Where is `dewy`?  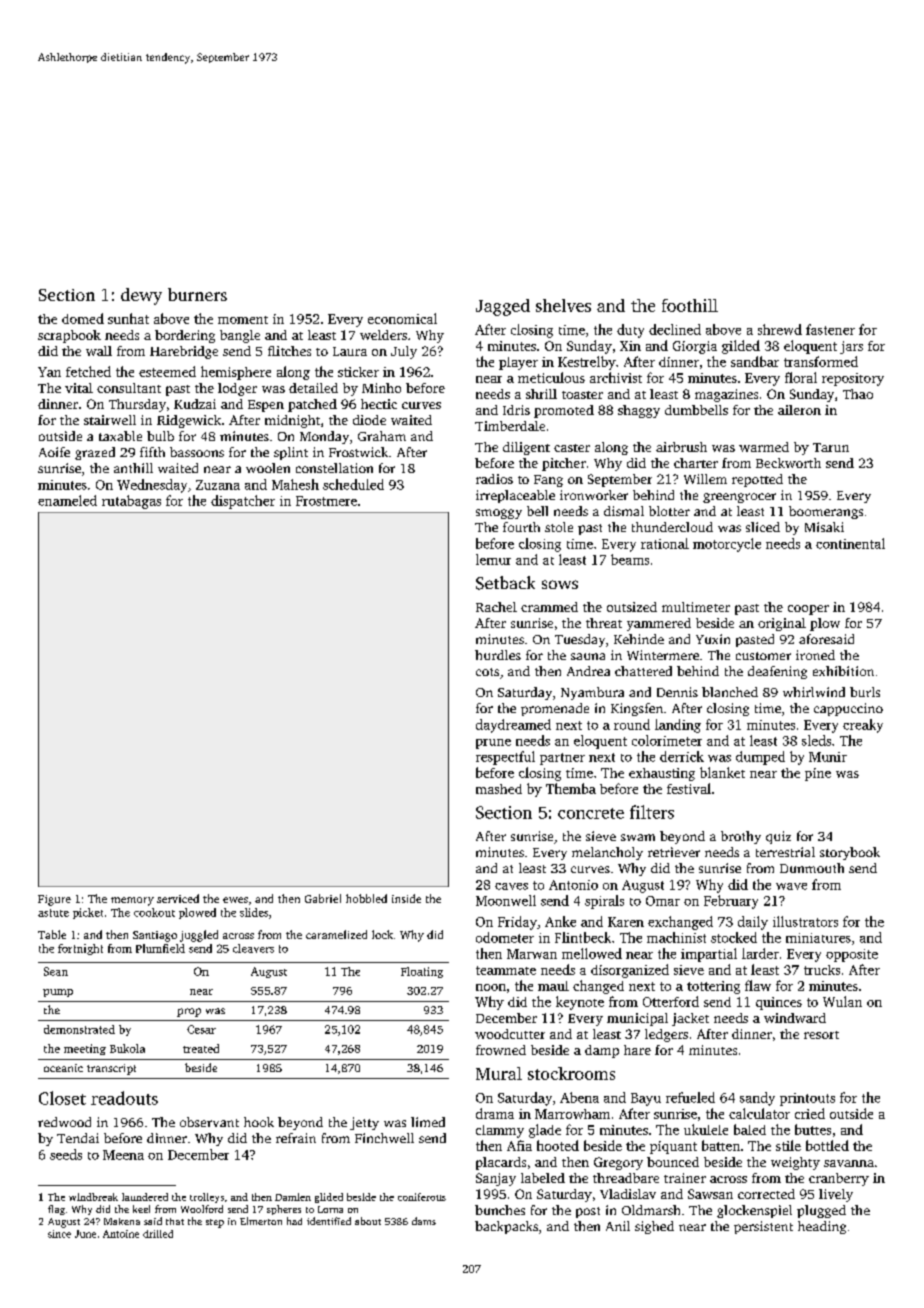 dewy is located at coordinates (141, 296).
